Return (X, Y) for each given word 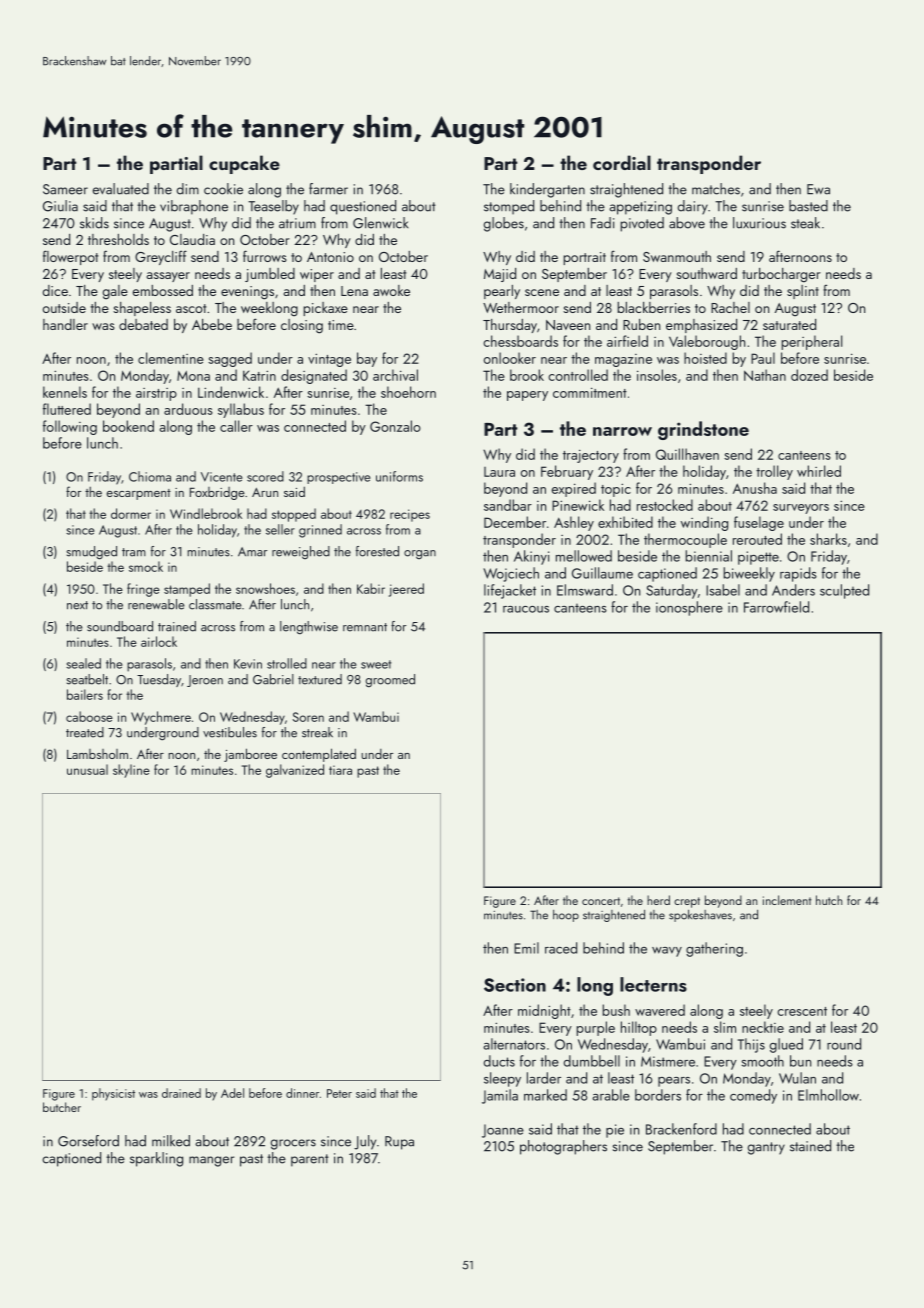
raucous (526, 609)
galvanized (295, 771)
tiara (340, 770)
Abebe (212, 324)
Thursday (510, 326)
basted (808, 206)
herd (658, 900)
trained (177, 626)
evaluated (121, 189)
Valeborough (707, 342)
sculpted (844, 591)
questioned (363, 207)
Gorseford (88, 1141)
